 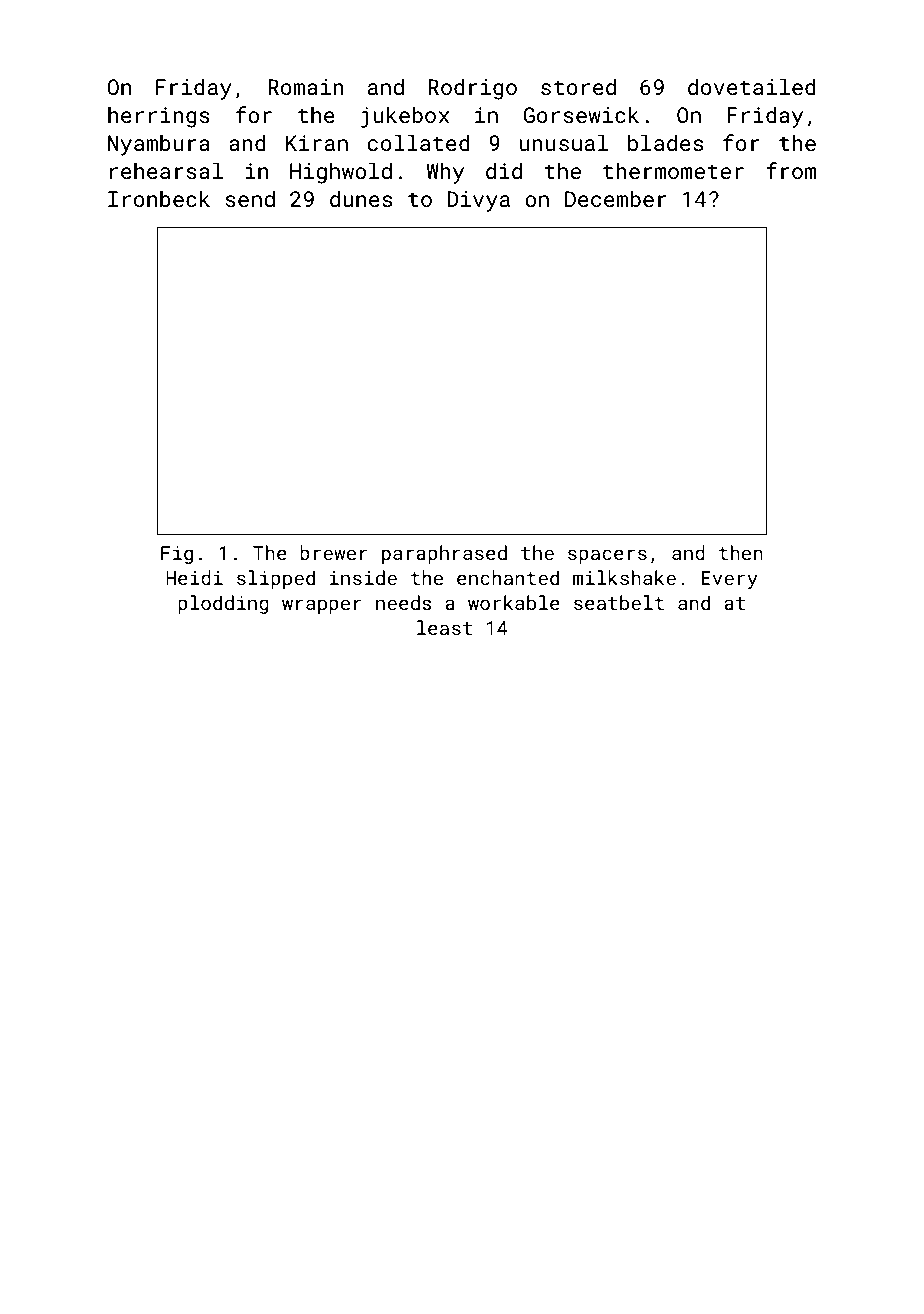 What do you see at coordinates (741, 552) in the document?
I see `then` at bounding box center [741, 552].
